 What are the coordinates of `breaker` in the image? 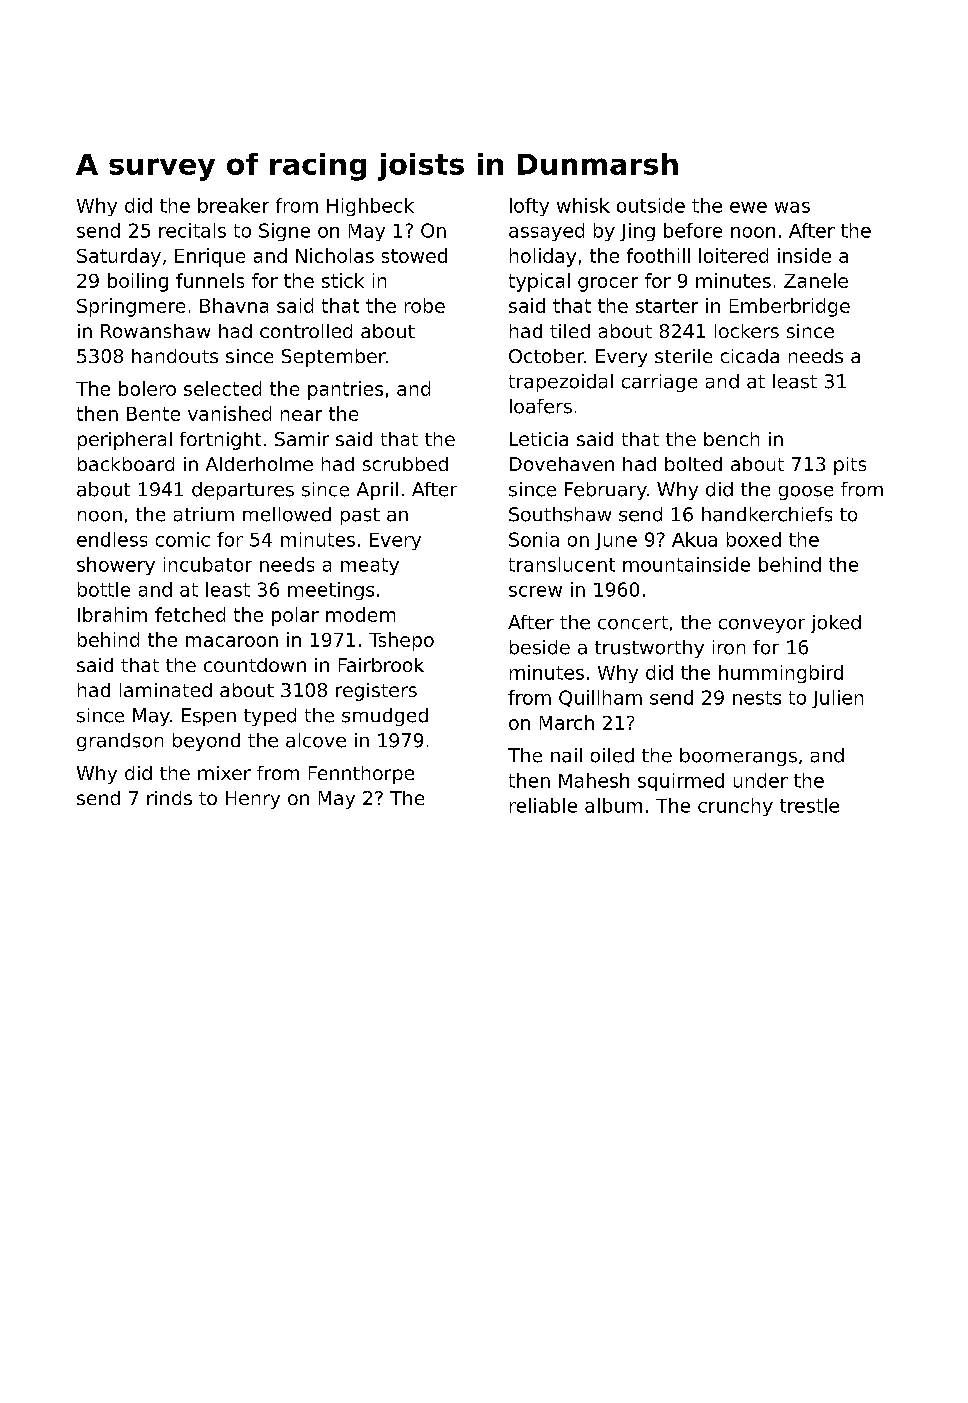 It's located at (233, 205).
